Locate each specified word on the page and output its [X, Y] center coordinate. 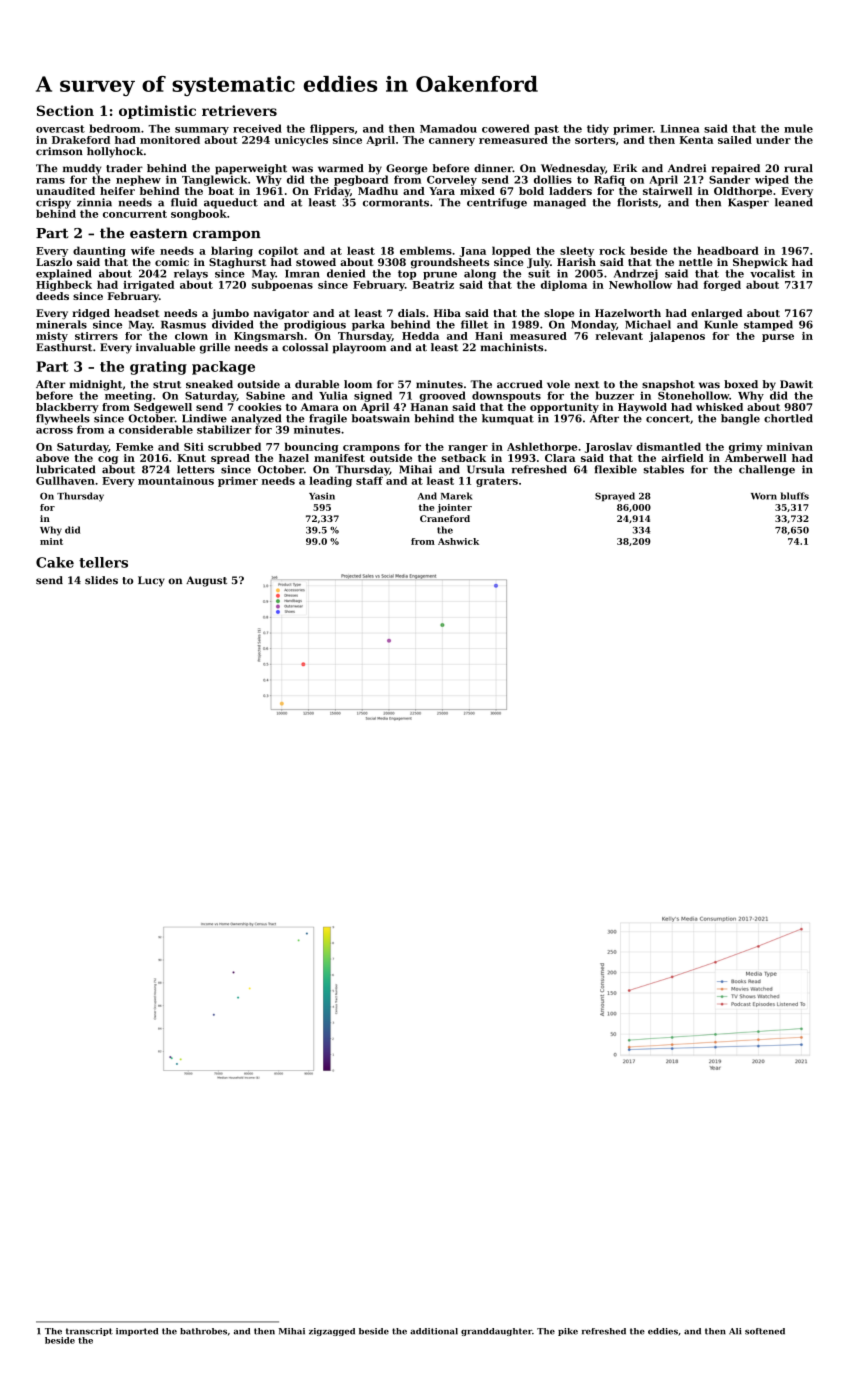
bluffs [795, 496]
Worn [764, 496]
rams [50, 181]
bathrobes [203, 1331]
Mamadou [448, 128]
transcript [89, 1332]
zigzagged [332, 1332]
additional [434, 1331]
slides [101, 580]
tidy [598, 129]
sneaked [209, 384]
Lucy [151, 581]
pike [568, 1332]
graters [497, 482]
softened [765, 1331]
